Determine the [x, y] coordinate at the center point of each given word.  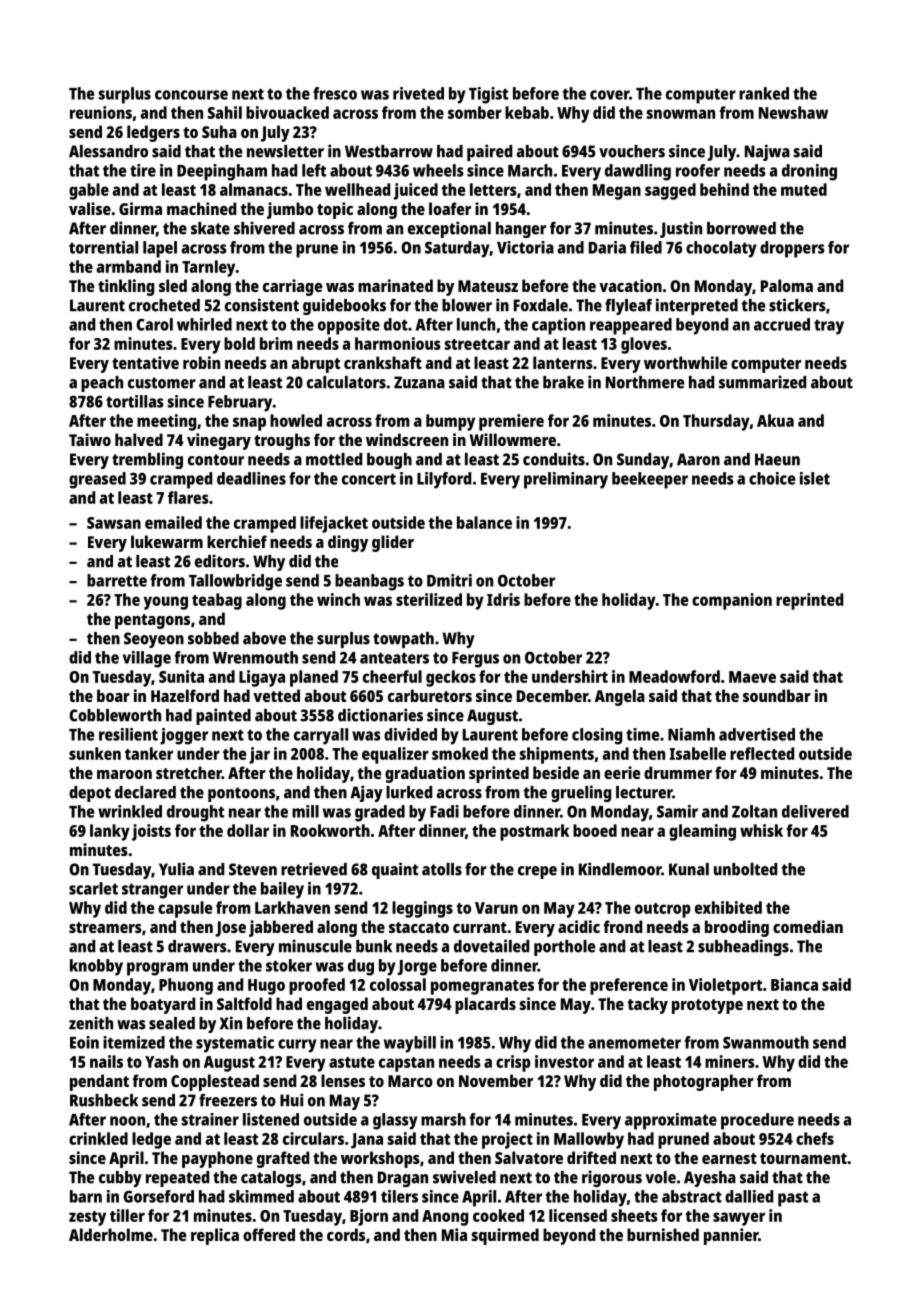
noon [127, 1121]
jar [259, 755]
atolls [442, 869]
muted [804, 189]
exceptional [449, 229]
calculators [346, 382]
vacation [630, 285]
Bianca [794, 984]
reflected [762, 753]
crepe [537, 872]
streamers [105, 927]
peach [102, 384]
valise [90, 208]
